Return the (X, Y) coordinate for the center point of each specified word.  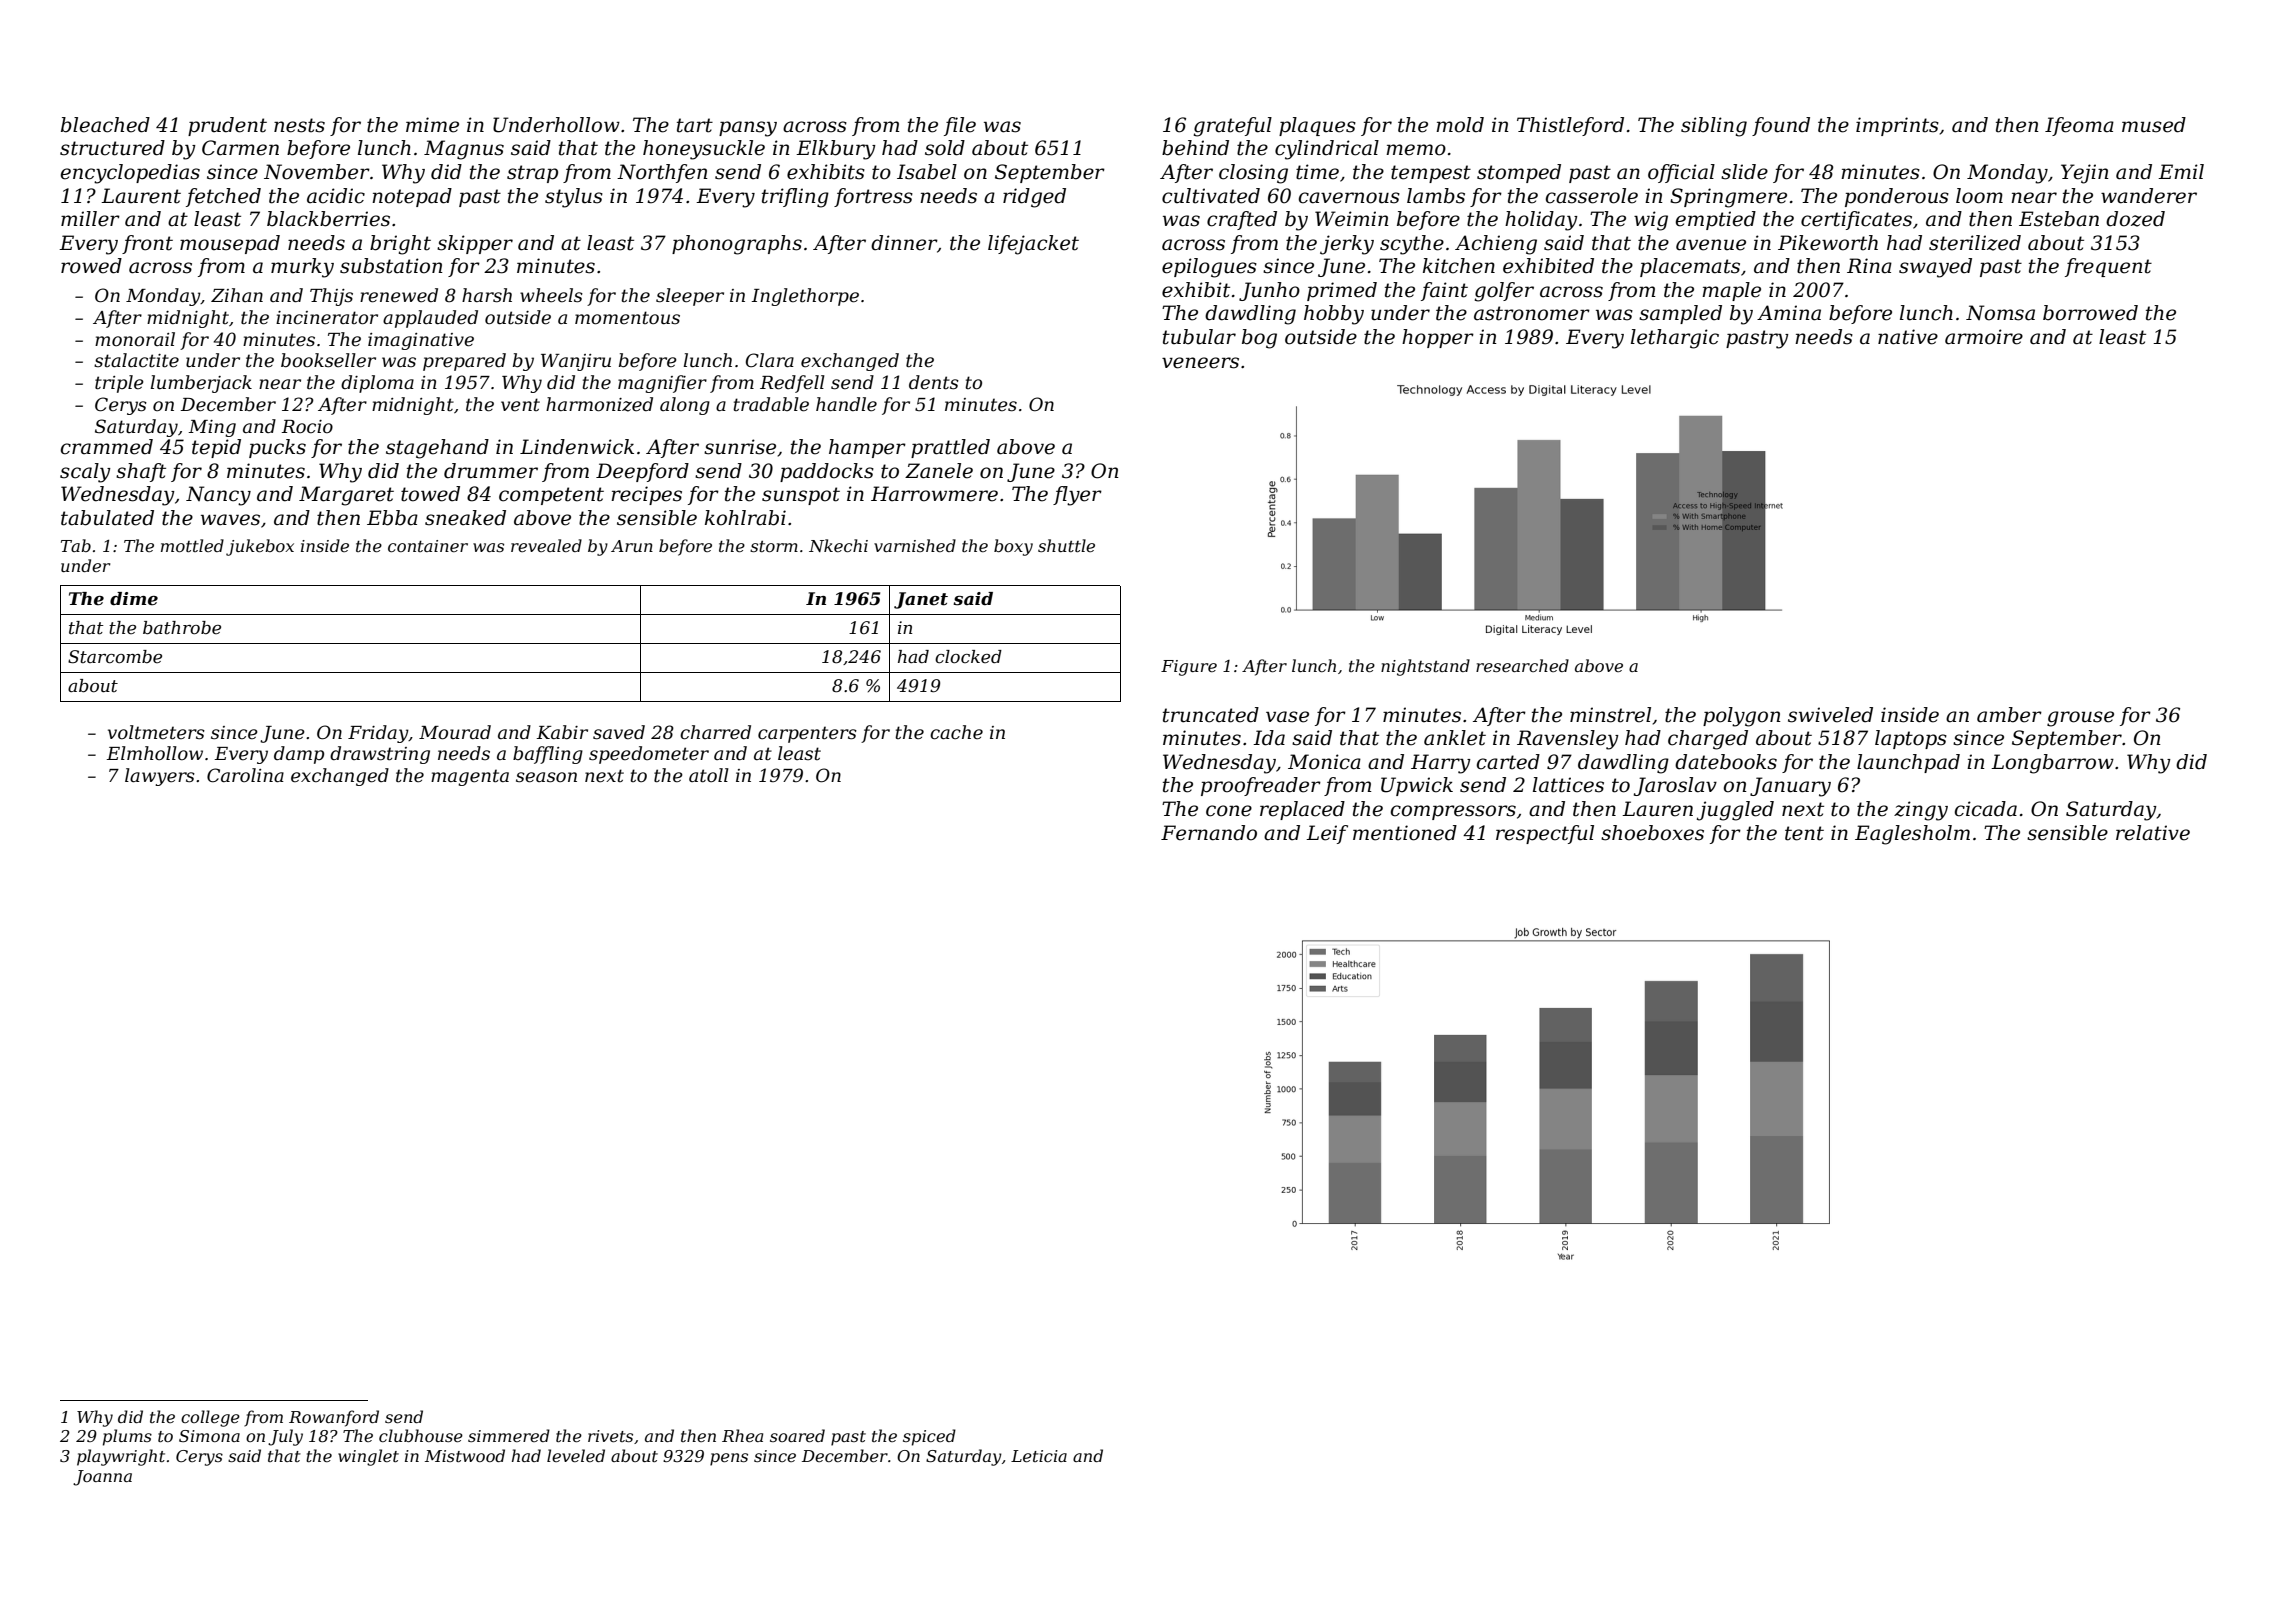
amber (2009, 715)
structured (112, 148)
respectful (1545, 834)
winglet (368, 1457)
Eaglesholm (1912, 835)
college (210, 1418)
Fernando (1209, 833)
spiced (929, 1437)
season (546, 777)
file (960, 126)
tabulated (107, 518)
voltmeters (156, 732)
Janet (921, 600)
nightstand (1425, 667)
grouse (2080, 719)
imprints (1897, 126)
